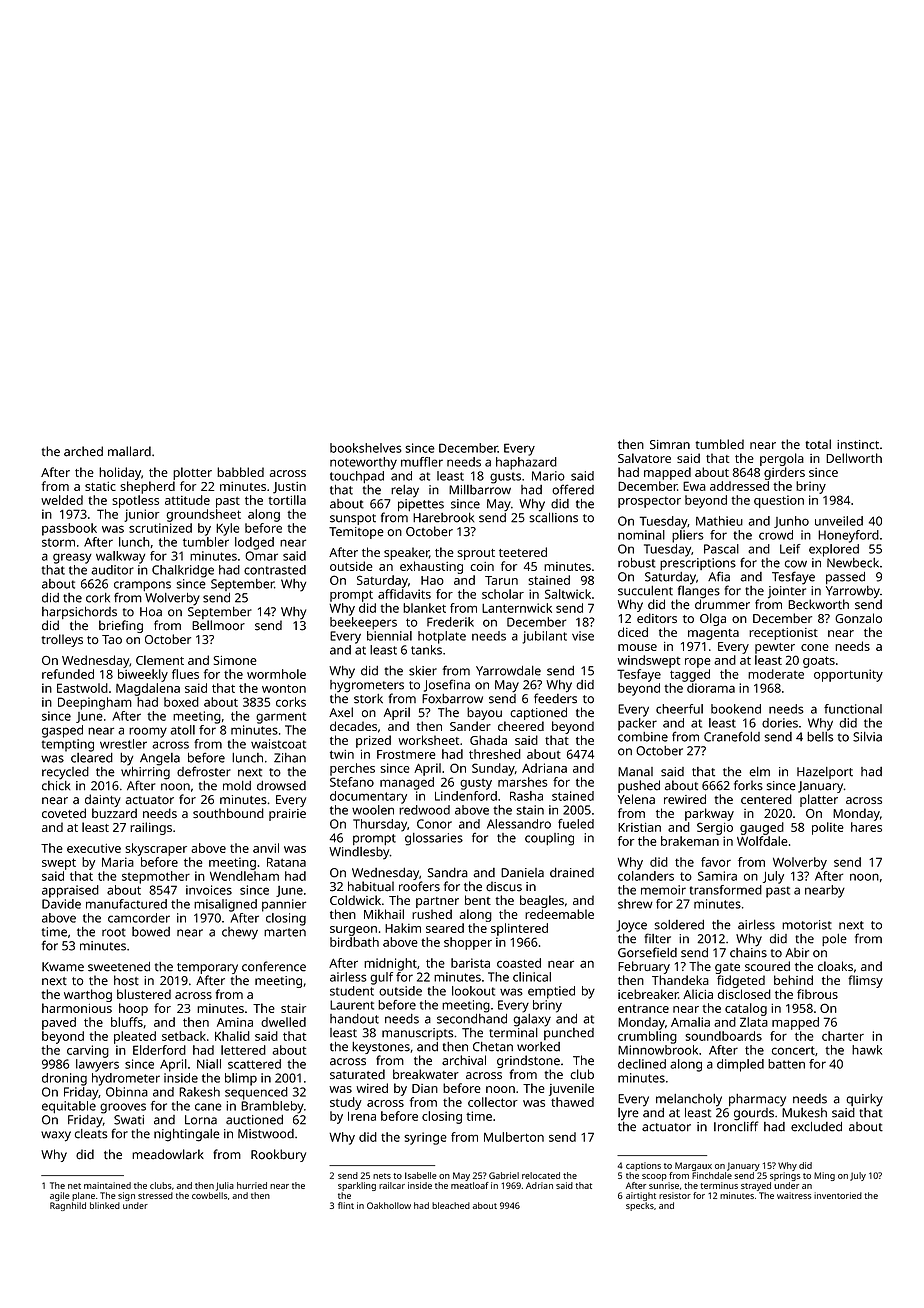  I want to click on paved, so click(59, 1023).
